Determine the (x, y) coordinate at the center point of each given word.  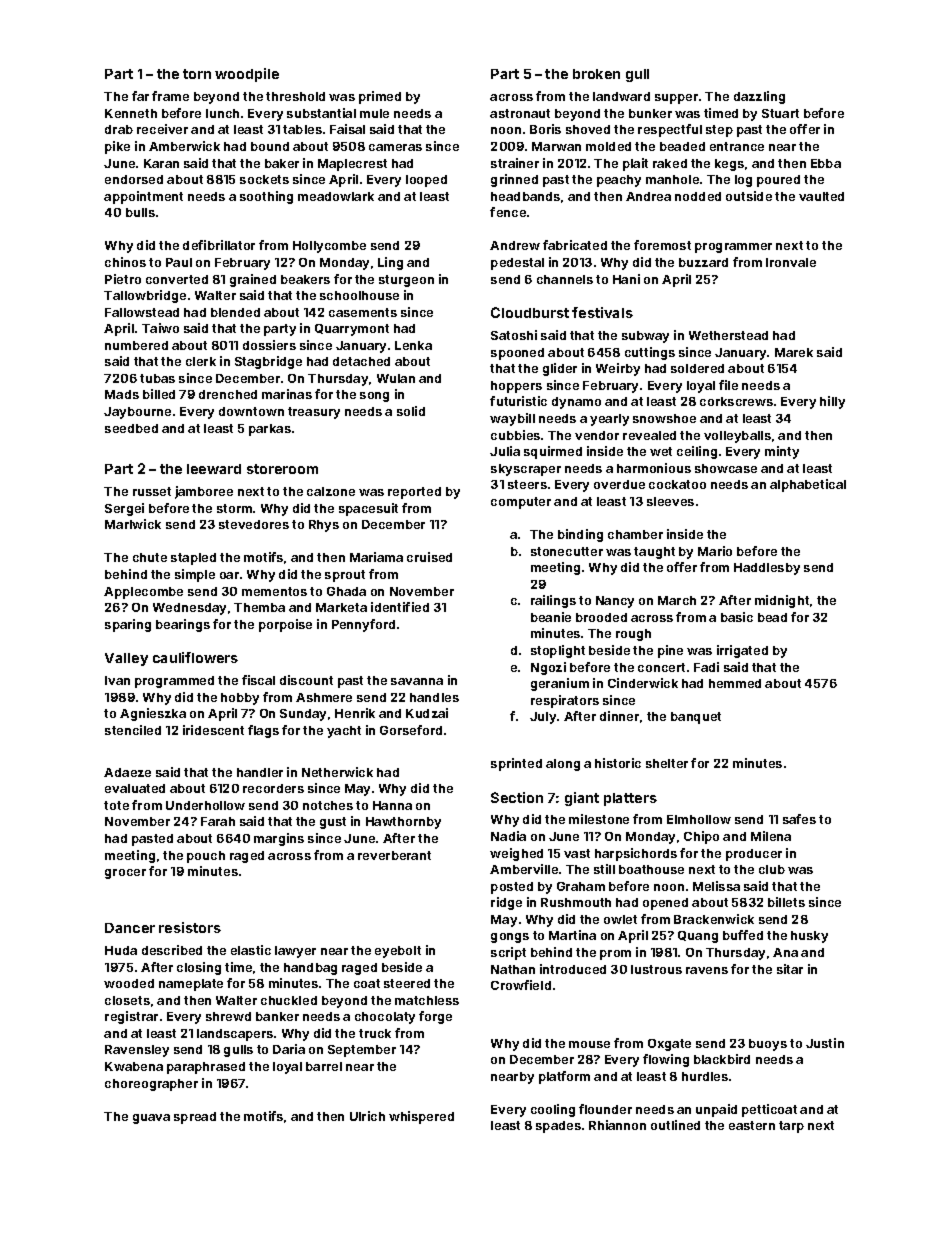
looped (426, 181)
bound (270, 146)
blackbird (722, 1059)
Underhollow (205, 805)
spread (195, 1118)
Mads (122, 394)
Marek (794, 352)
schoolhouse (359, 295)
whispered (421, 1117)
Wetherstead (728, 335)
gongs (510, 938)
